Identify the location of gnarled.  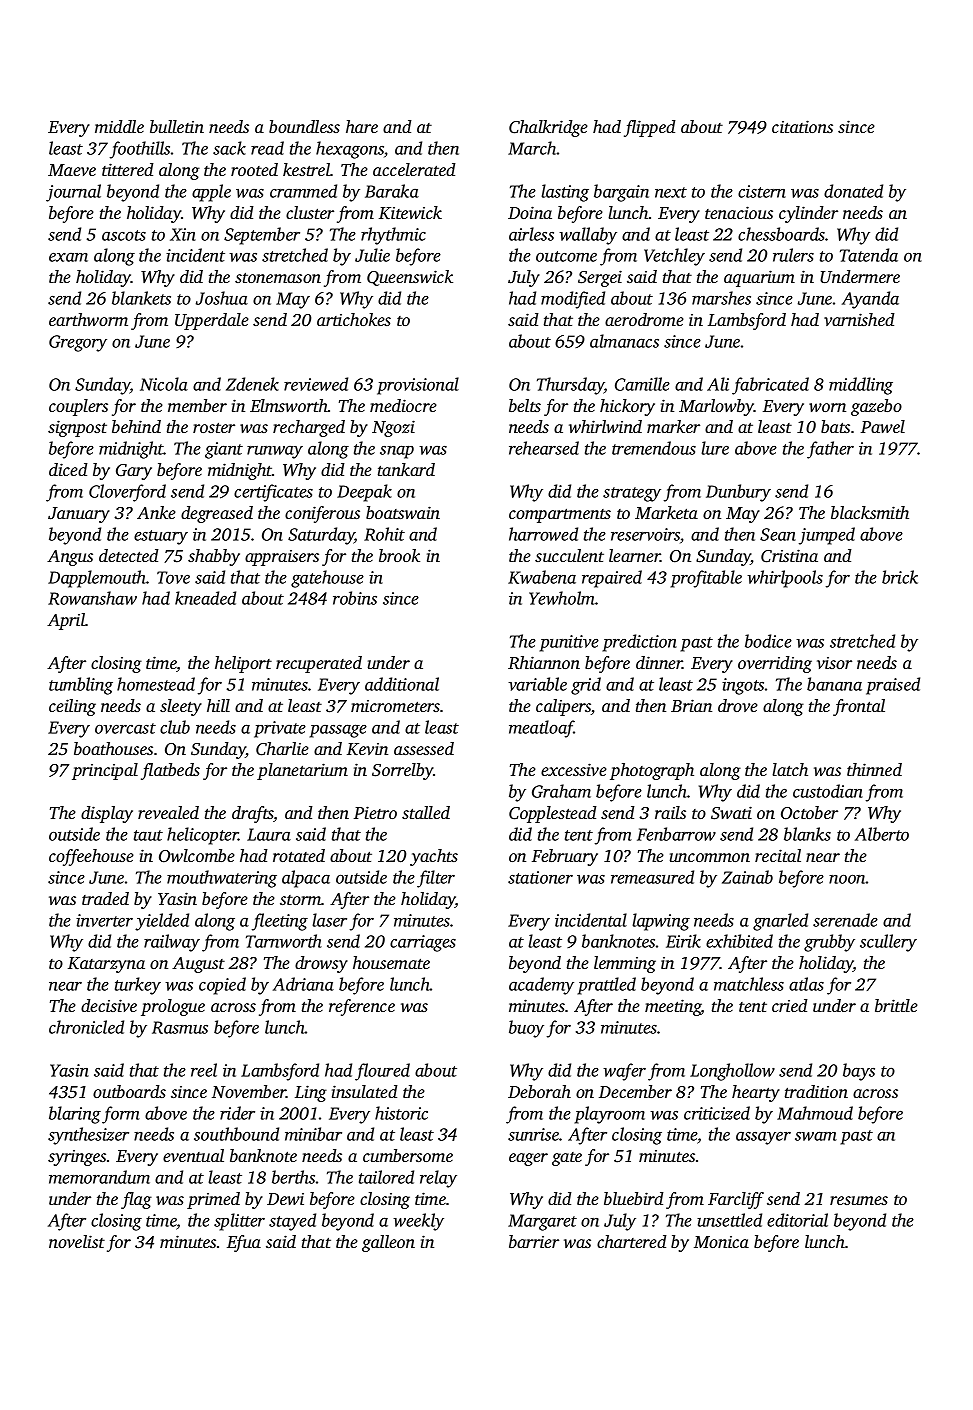
(780, 922).
